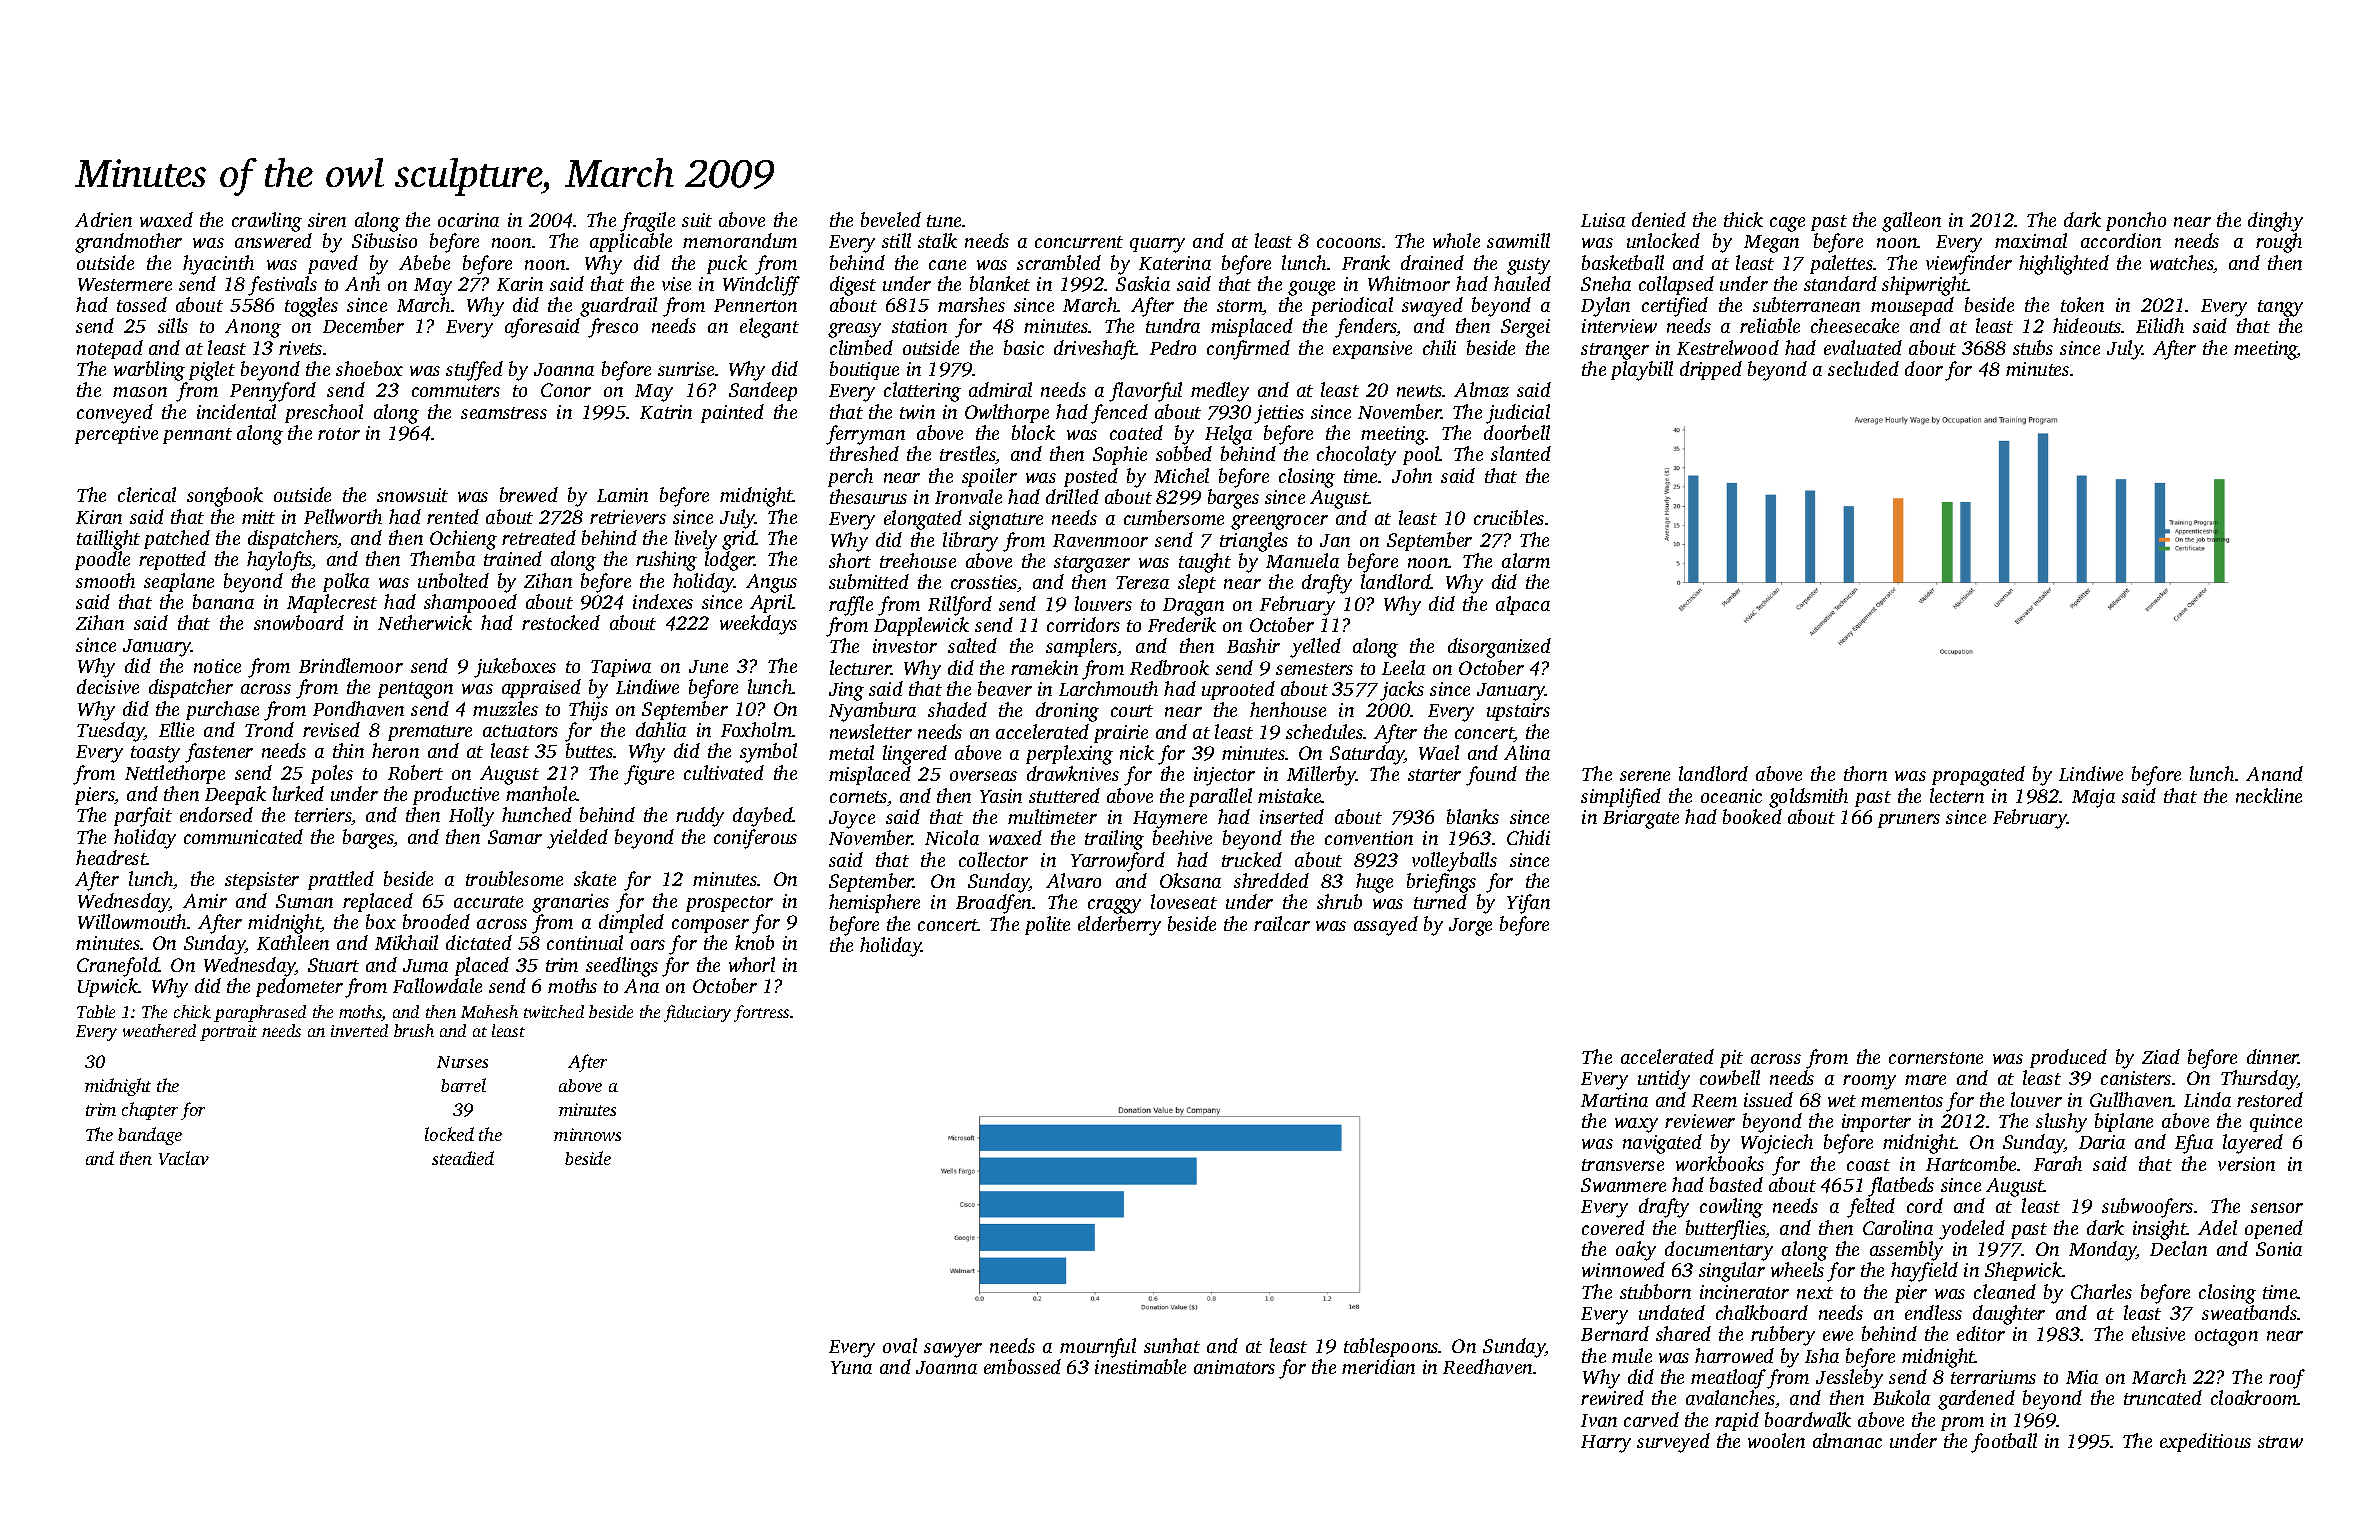 The height and width of the image is (1540, 2380). I want to click on sawmill, so click(1518, 240).
